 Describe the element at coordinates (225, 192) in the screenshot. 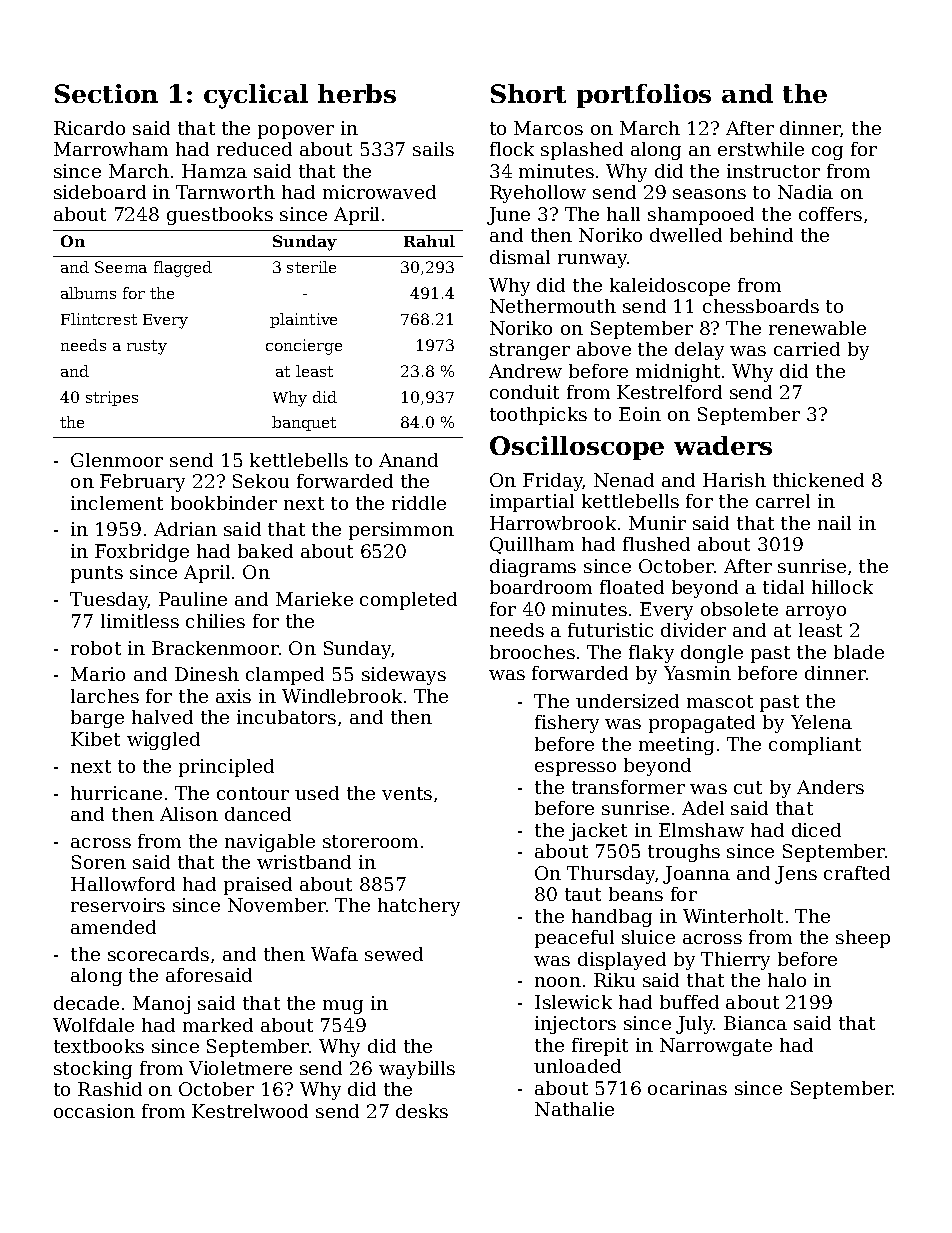

I see `Tarnworth` at that location.
